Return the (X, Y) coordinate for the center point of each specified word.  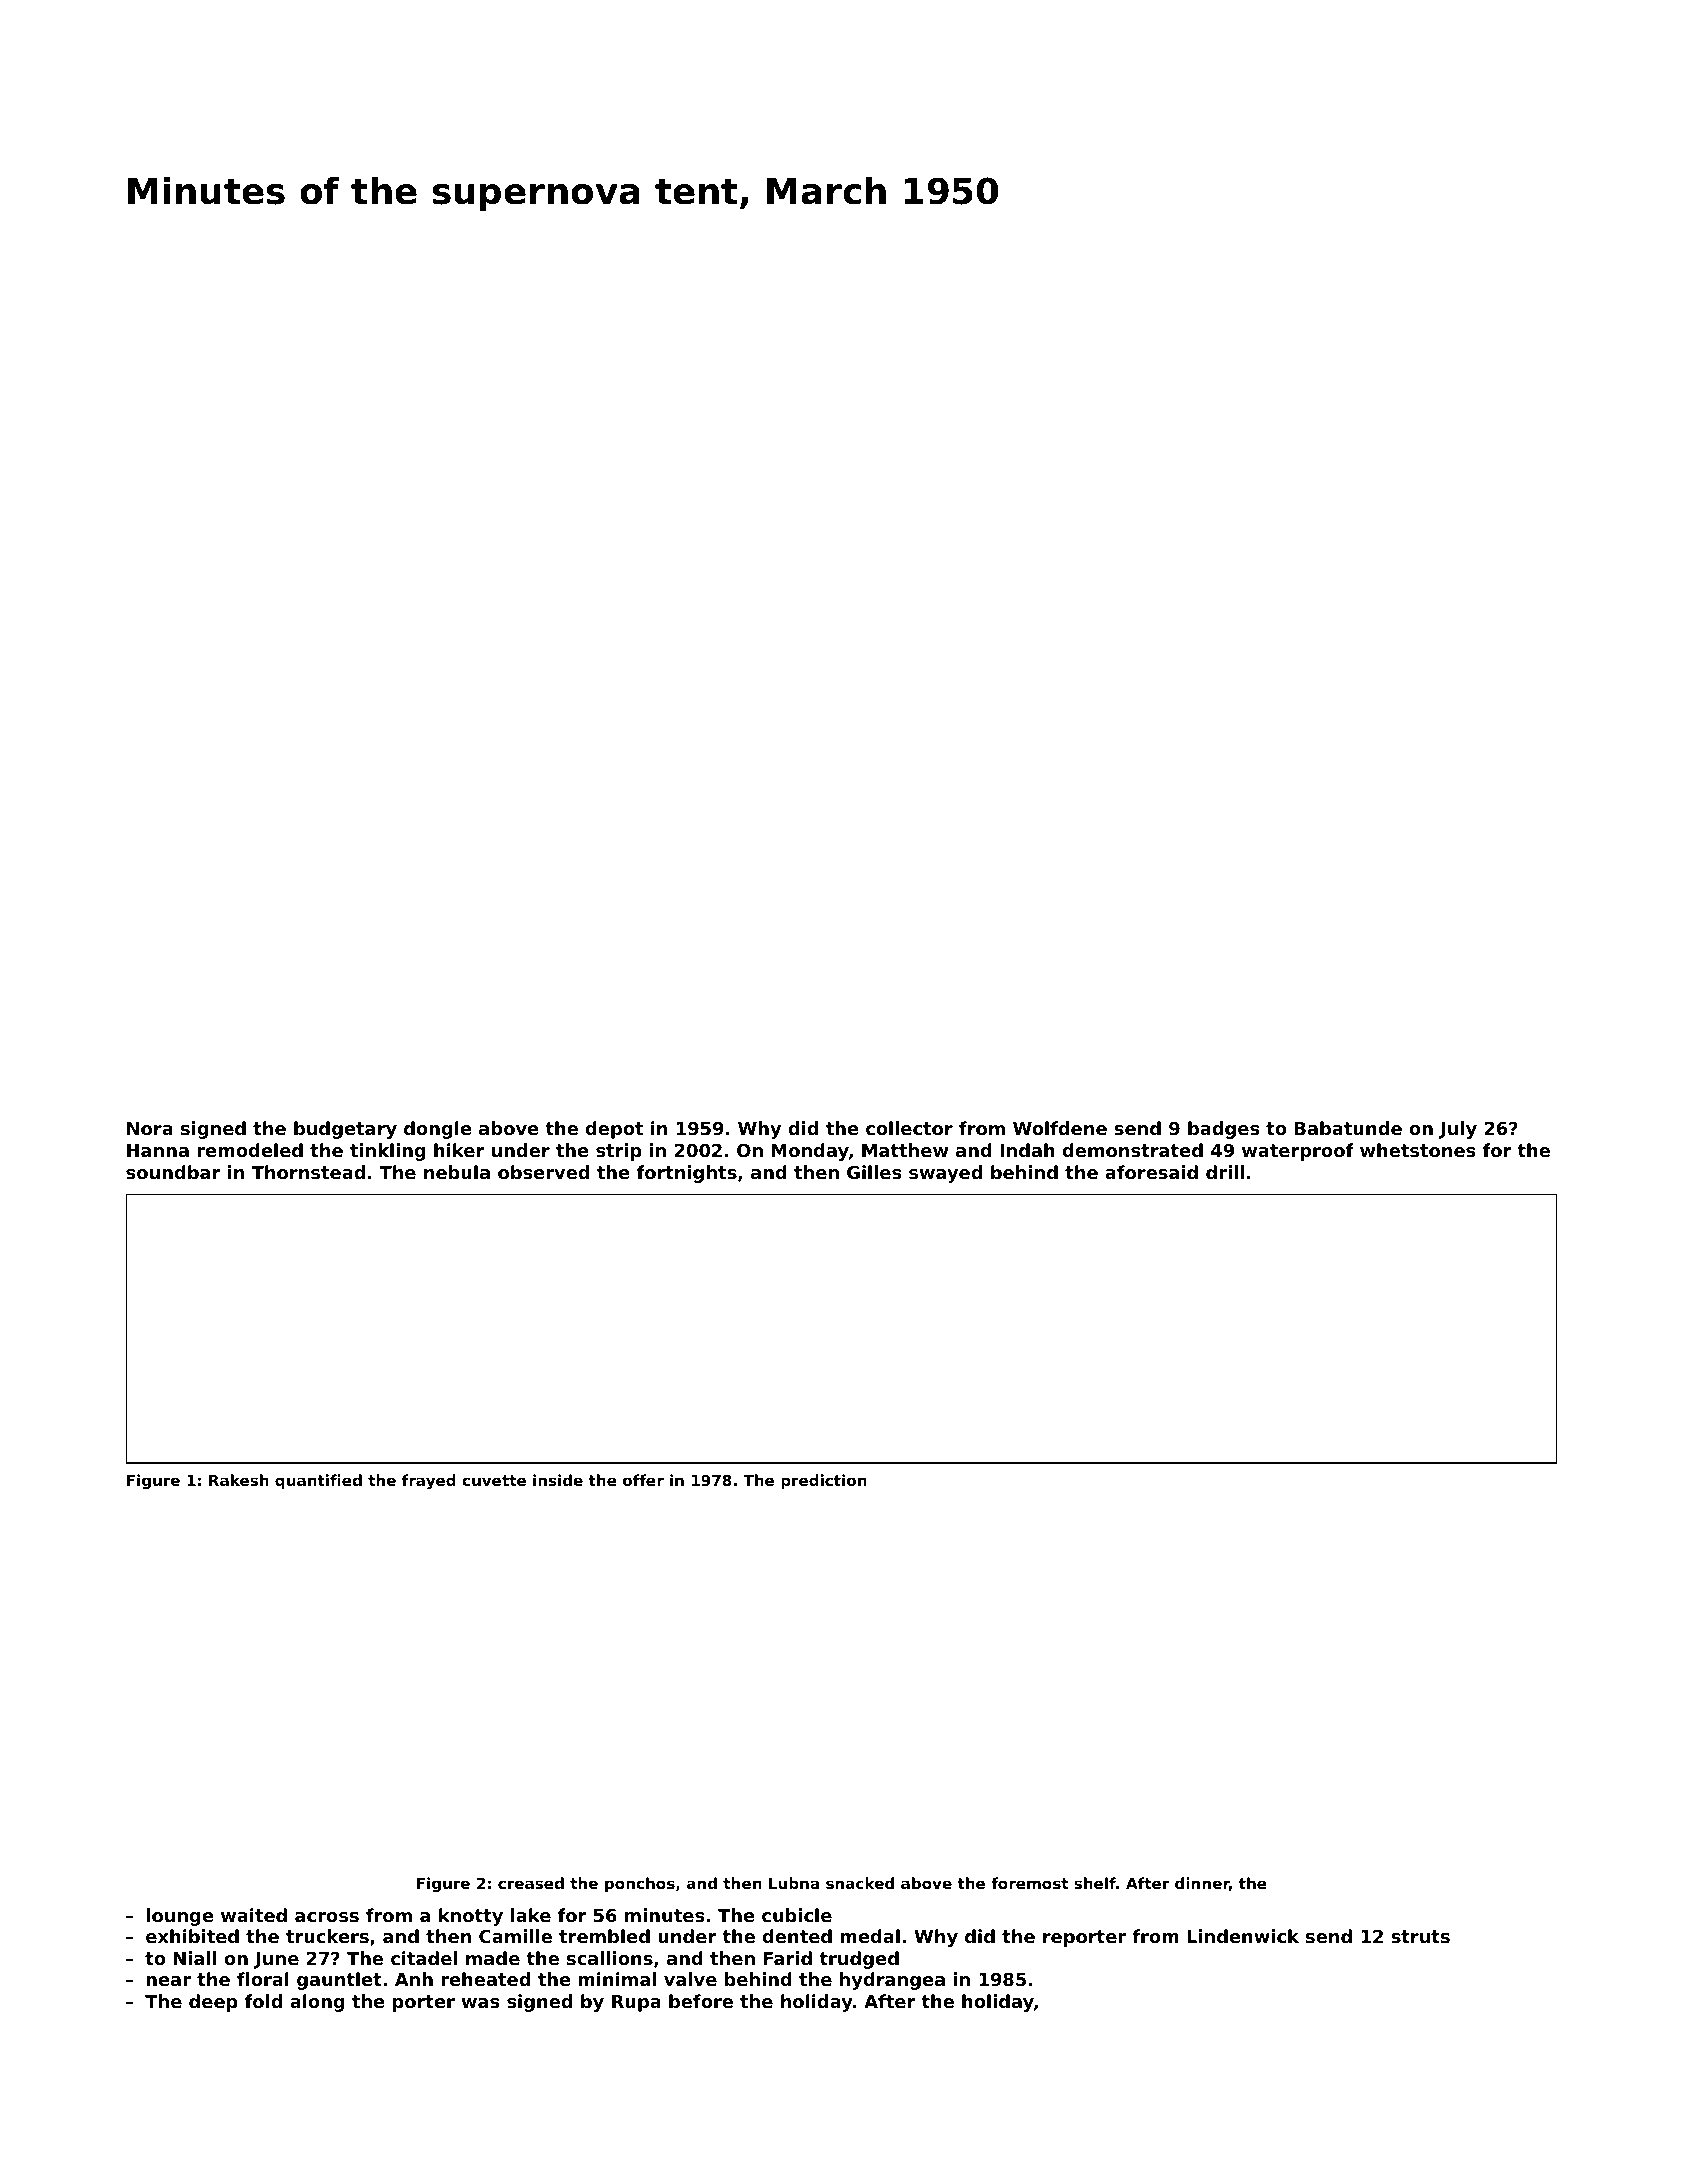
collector (909, 1128)
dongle (438, 1130)
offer (643, 1480)
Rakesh (239, 1480)
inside (558, 1480)
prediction (824, 1481)
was (481, 2003)
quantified (318, 1481)
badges (1224, 1130)
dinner (1202, 1884)
